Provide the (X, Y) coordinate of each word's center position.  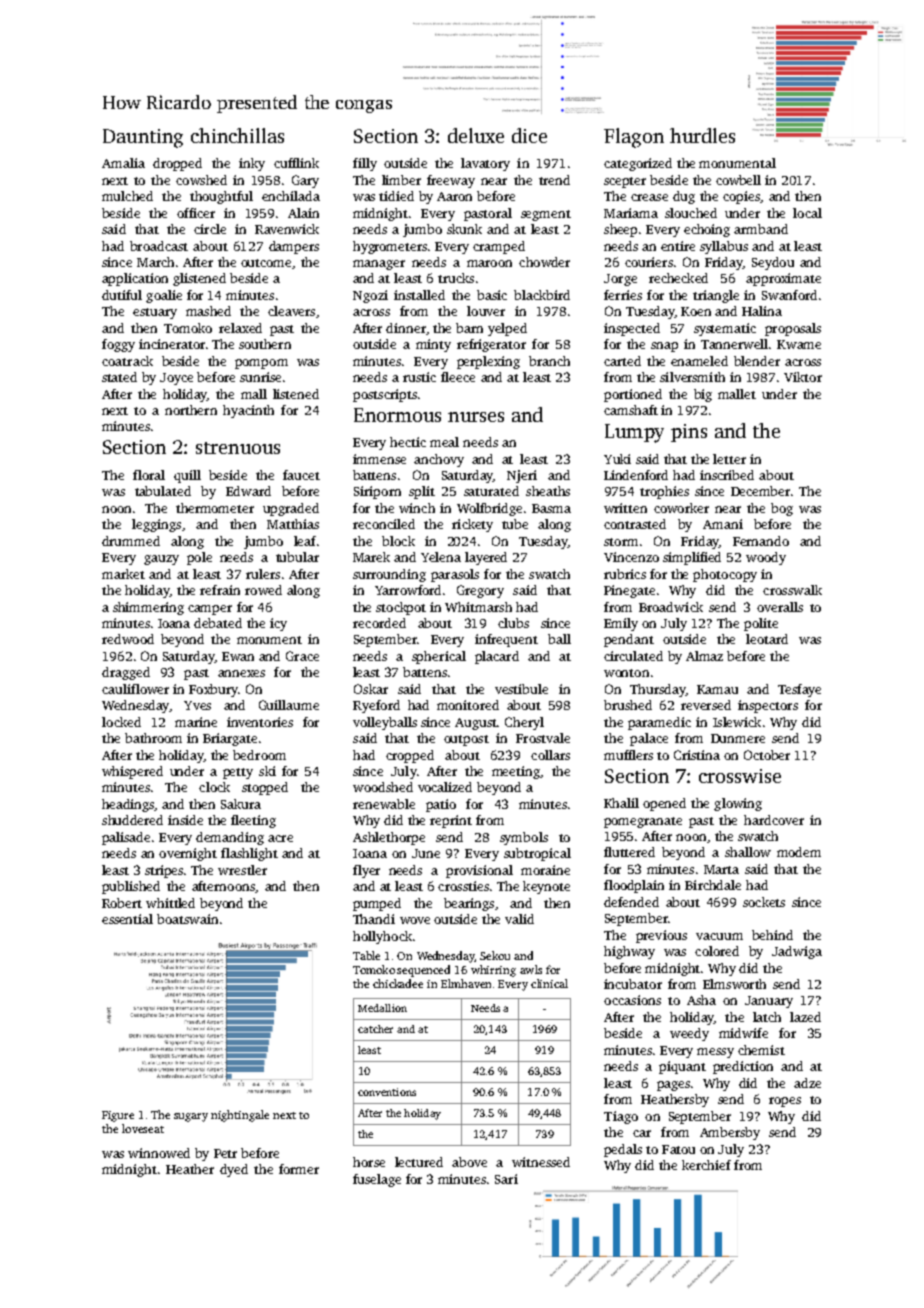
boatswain (187, 919)
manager (379, 265)
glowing (738, 804)
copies (741, 197)
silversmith (692, 377)
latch (767, 1017)
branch (549, 361)
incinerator (172, 344)
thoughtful (221, 197)
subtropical (537, 854)
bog (782, 509)
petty (238, 773)
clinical (549, 983)
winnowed (159, 1153)
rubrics (625, 574)
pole (199, 558)
